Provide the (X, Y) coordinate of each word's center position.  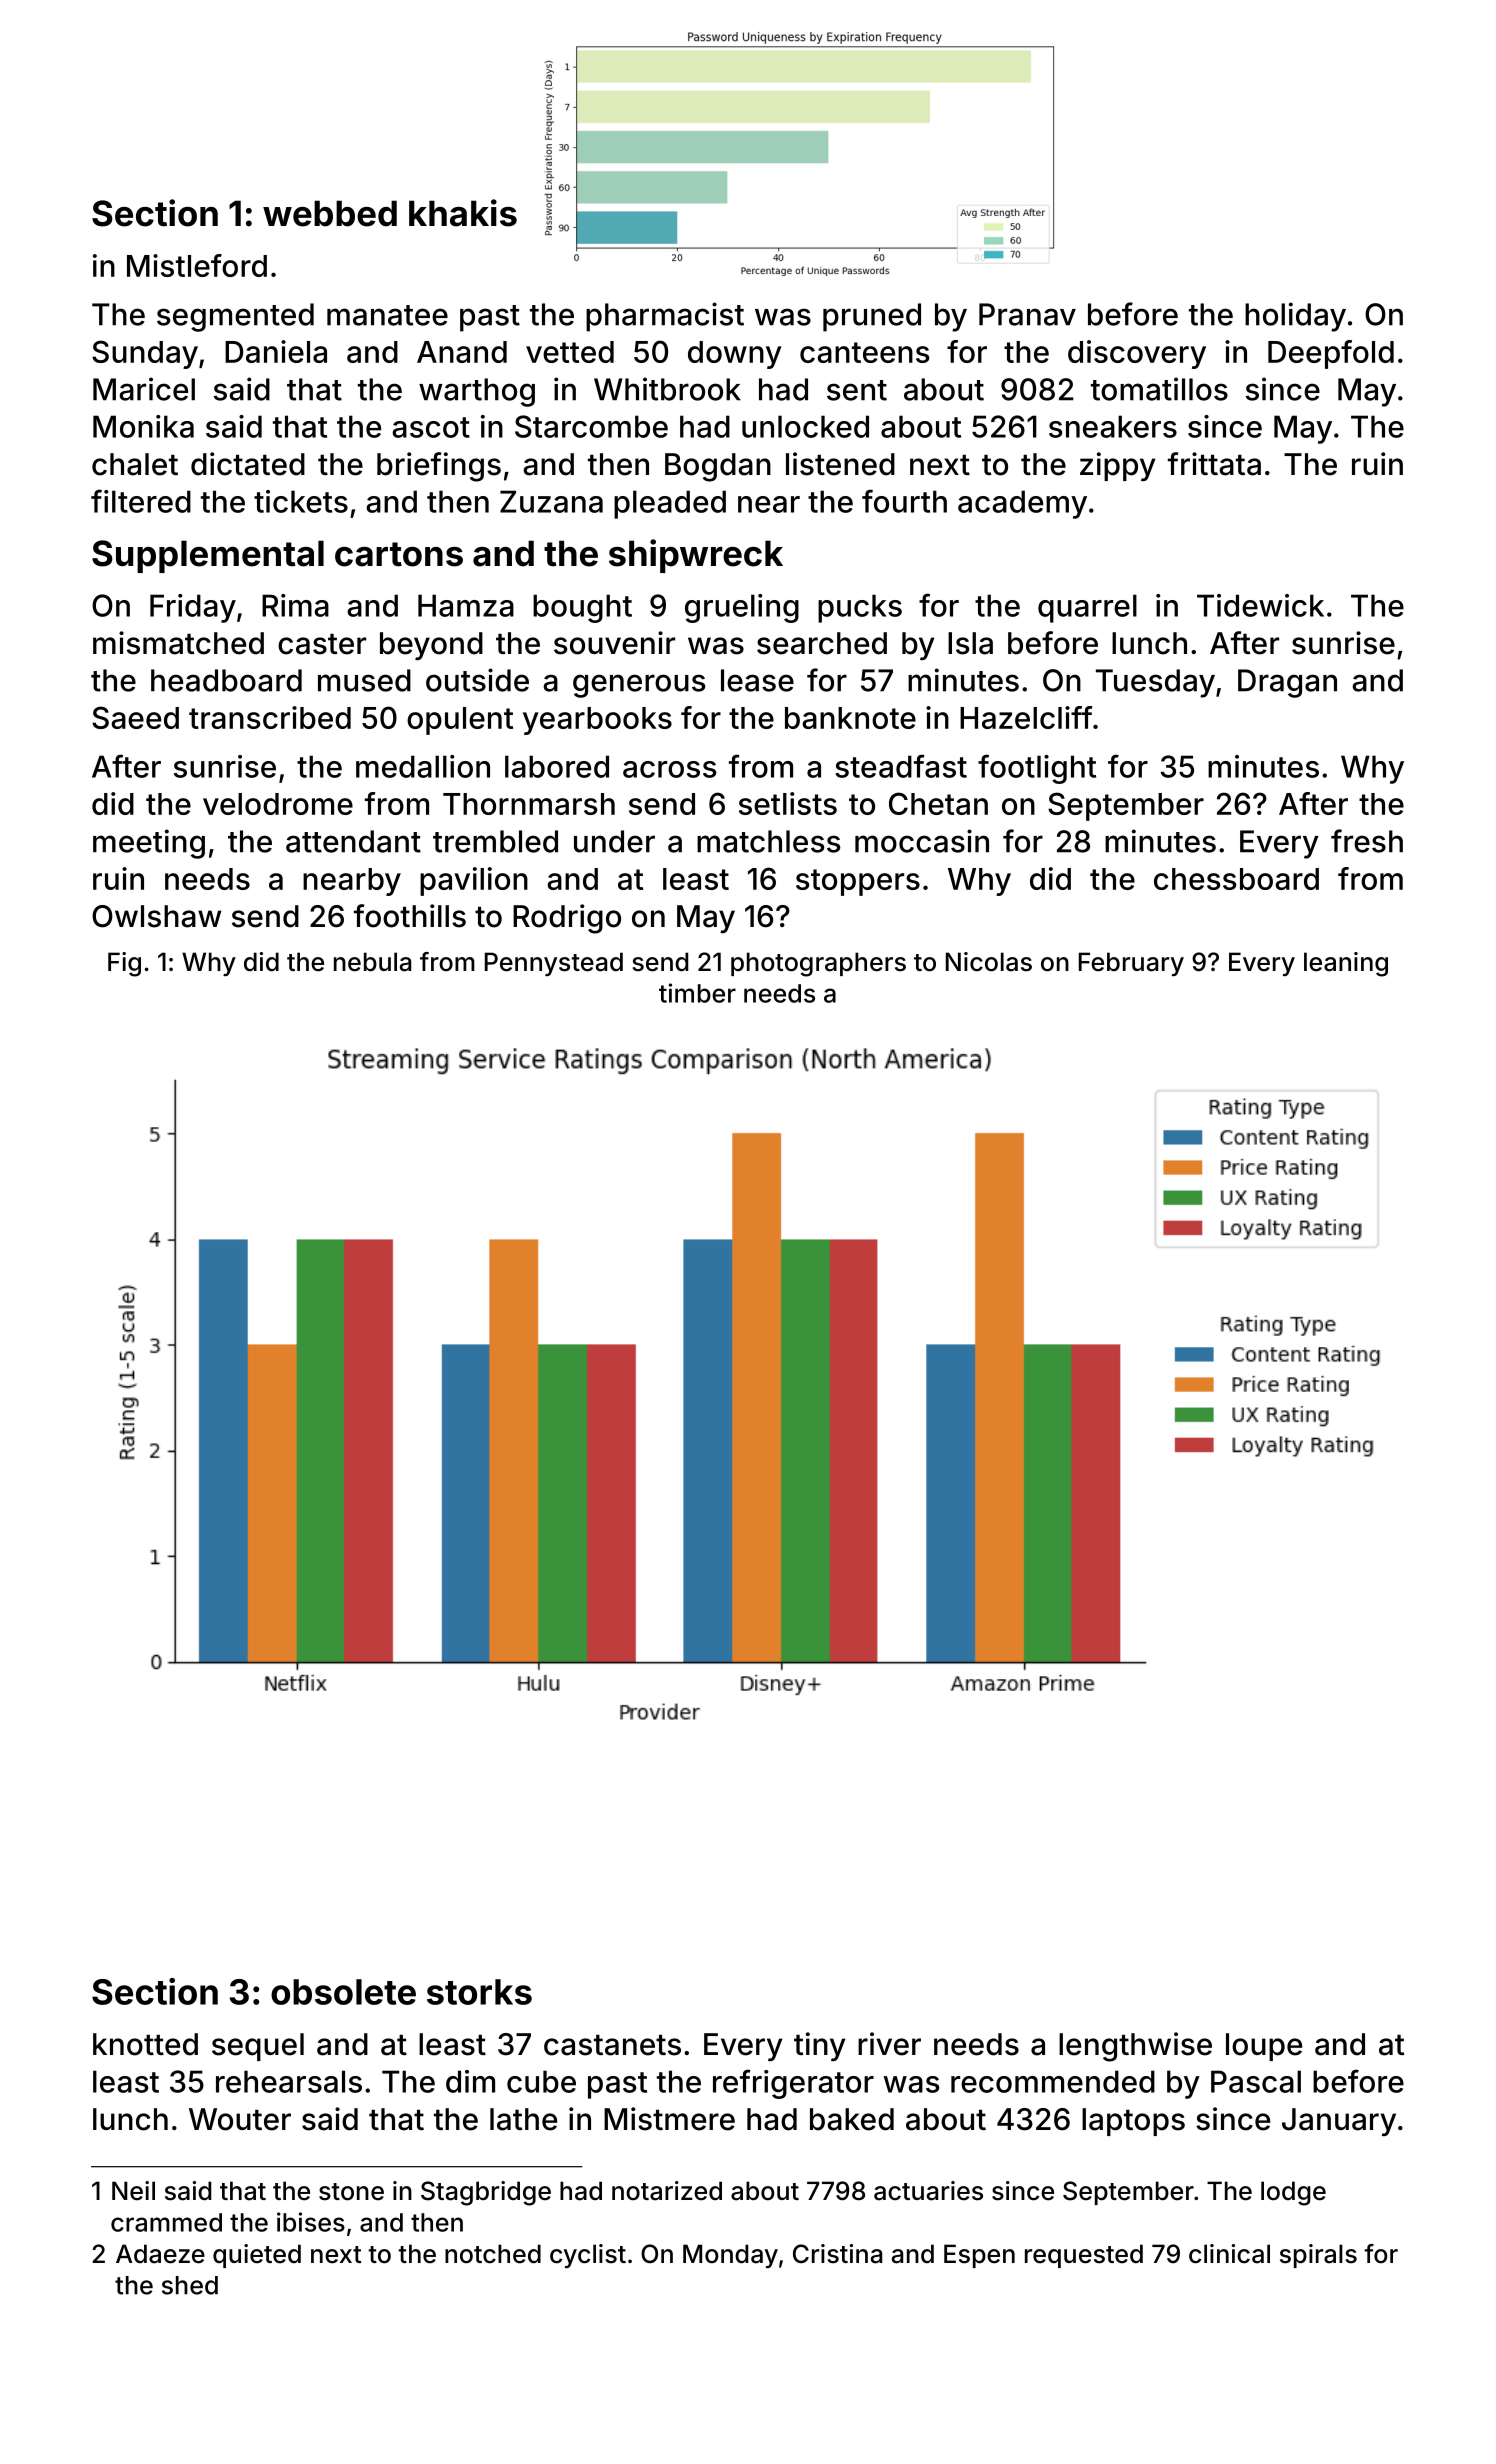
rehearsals (289, 2081)
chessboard (1236, 879)
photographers (818, 964)
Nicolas (989, 962)
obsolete (343, 1992)
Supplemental (208, 556)
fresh (1367, 841)
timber (697, 993)
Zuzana (551, 501)
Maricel (144, 389)
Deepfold (1331, 354)
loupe (1264, 2047)
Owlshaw (156, 916)
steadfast (901, 766)
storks (479, 1992)
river (889, 2044)
